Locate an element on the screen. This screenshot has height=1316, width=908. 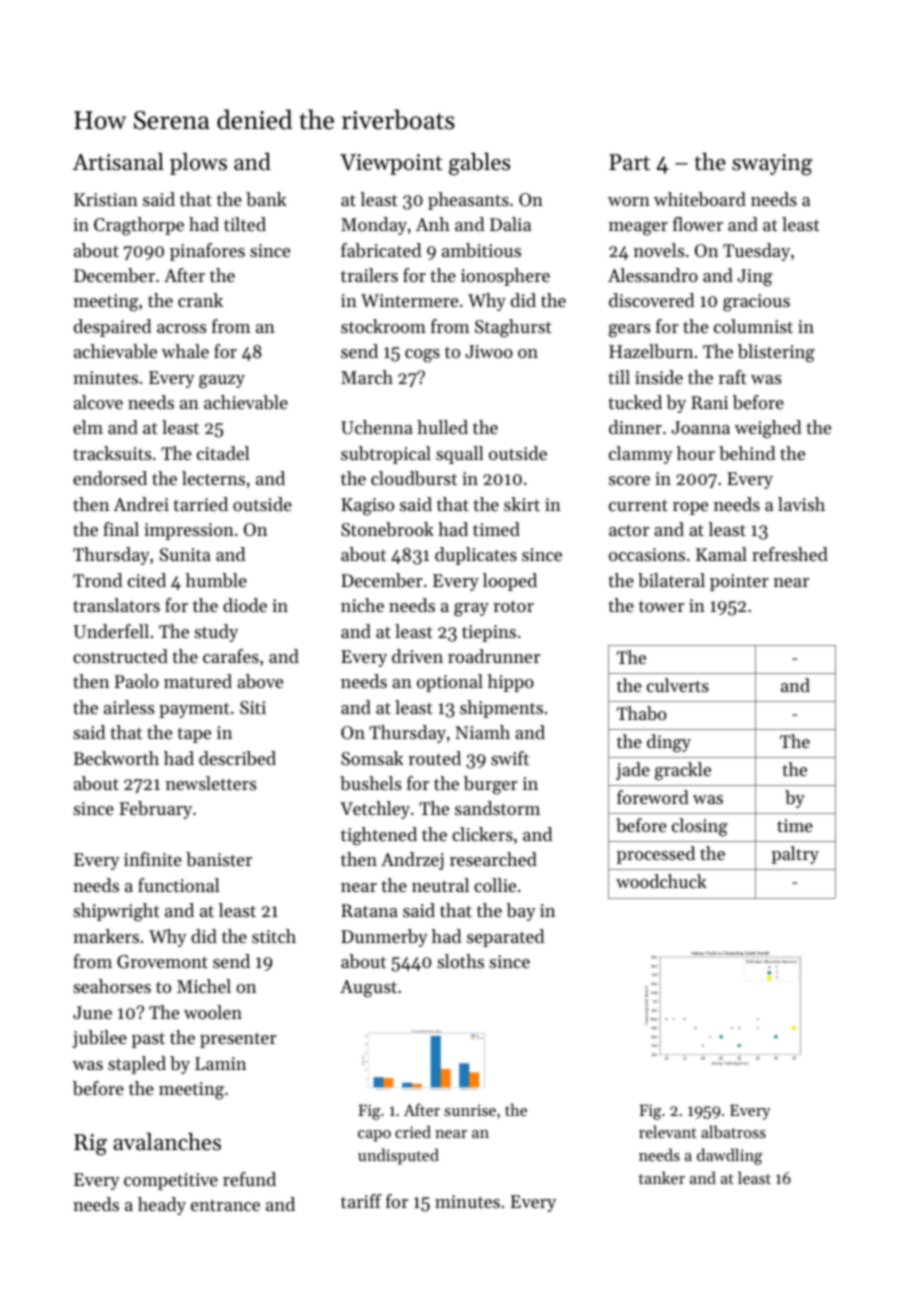
avalanches is located at coordinates (167, 1142).
